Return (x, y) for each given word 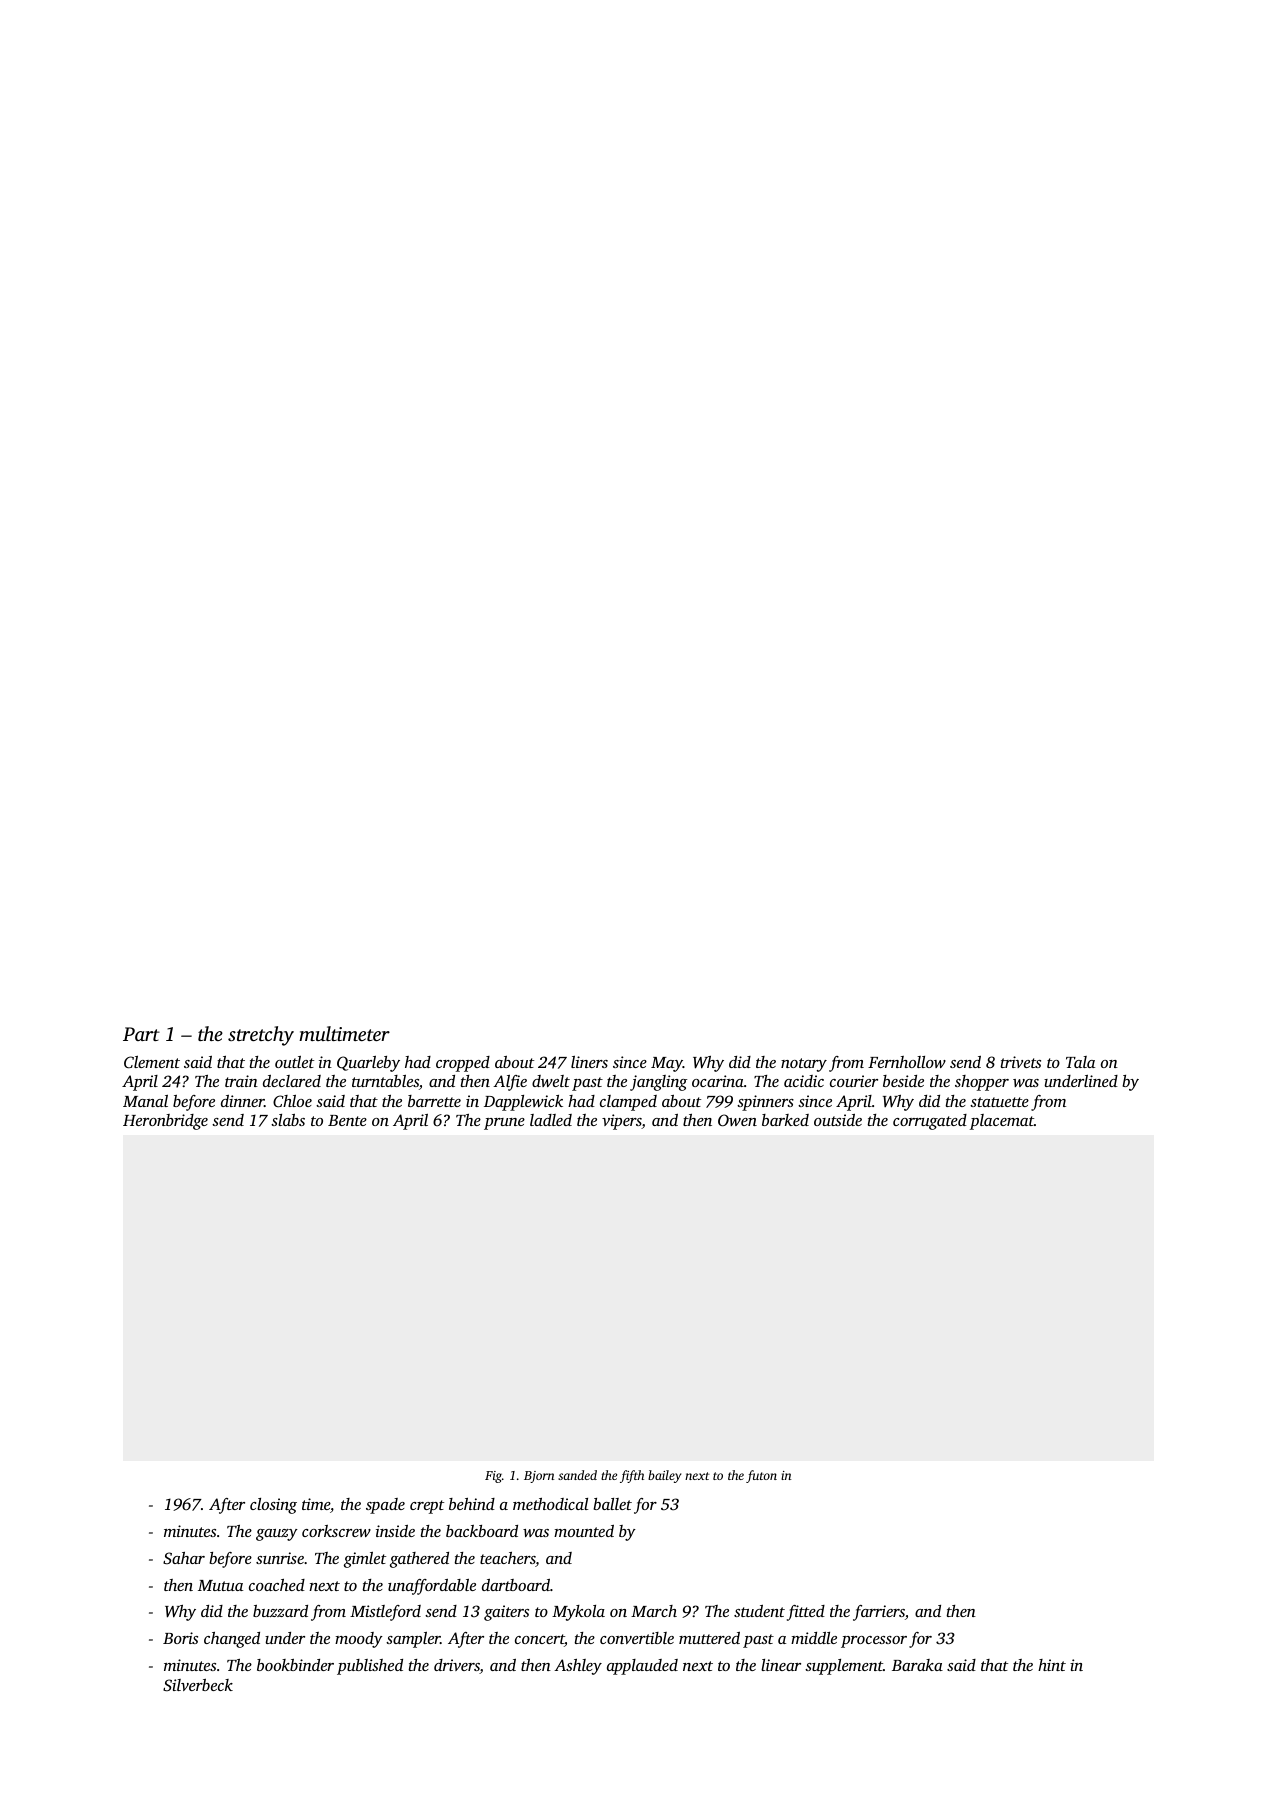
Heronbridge (165, 1122)
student (759, 1611)
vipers (622, 1122)
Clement (152, 1062)
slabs (288, 1120)
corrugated (930, 1122)
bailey (664, 1476)
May (667, 1064)
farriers (879, 1613)
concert (540, 1640)
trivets (1021, 1062)
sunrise (280, 1558)
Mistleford (385, 1613)
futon (761, 1476)
